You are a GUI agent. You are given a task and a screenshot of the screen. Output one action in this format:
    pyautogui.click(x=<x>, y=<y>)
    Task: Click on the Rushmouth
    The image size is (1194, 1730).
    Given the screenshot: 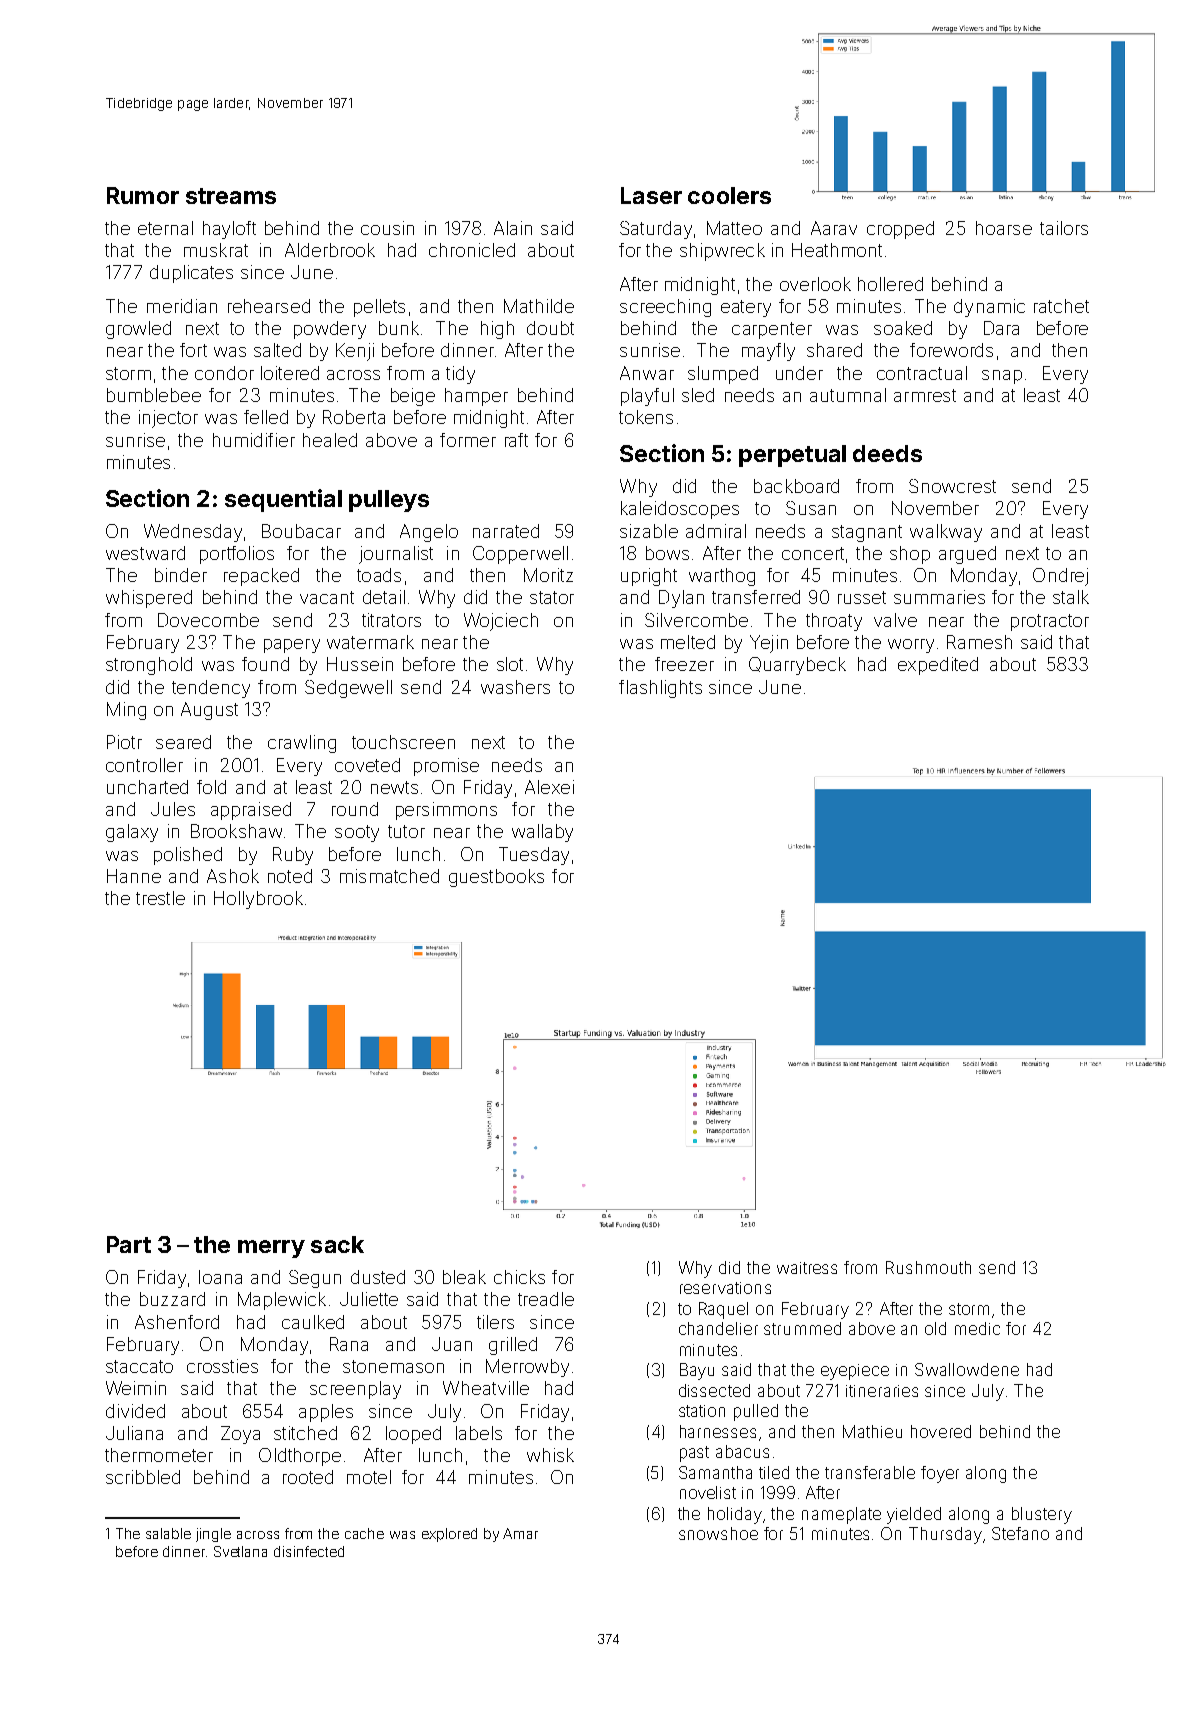 What is the action you would take?
    pyautogui.click(x=928, y=1267)
